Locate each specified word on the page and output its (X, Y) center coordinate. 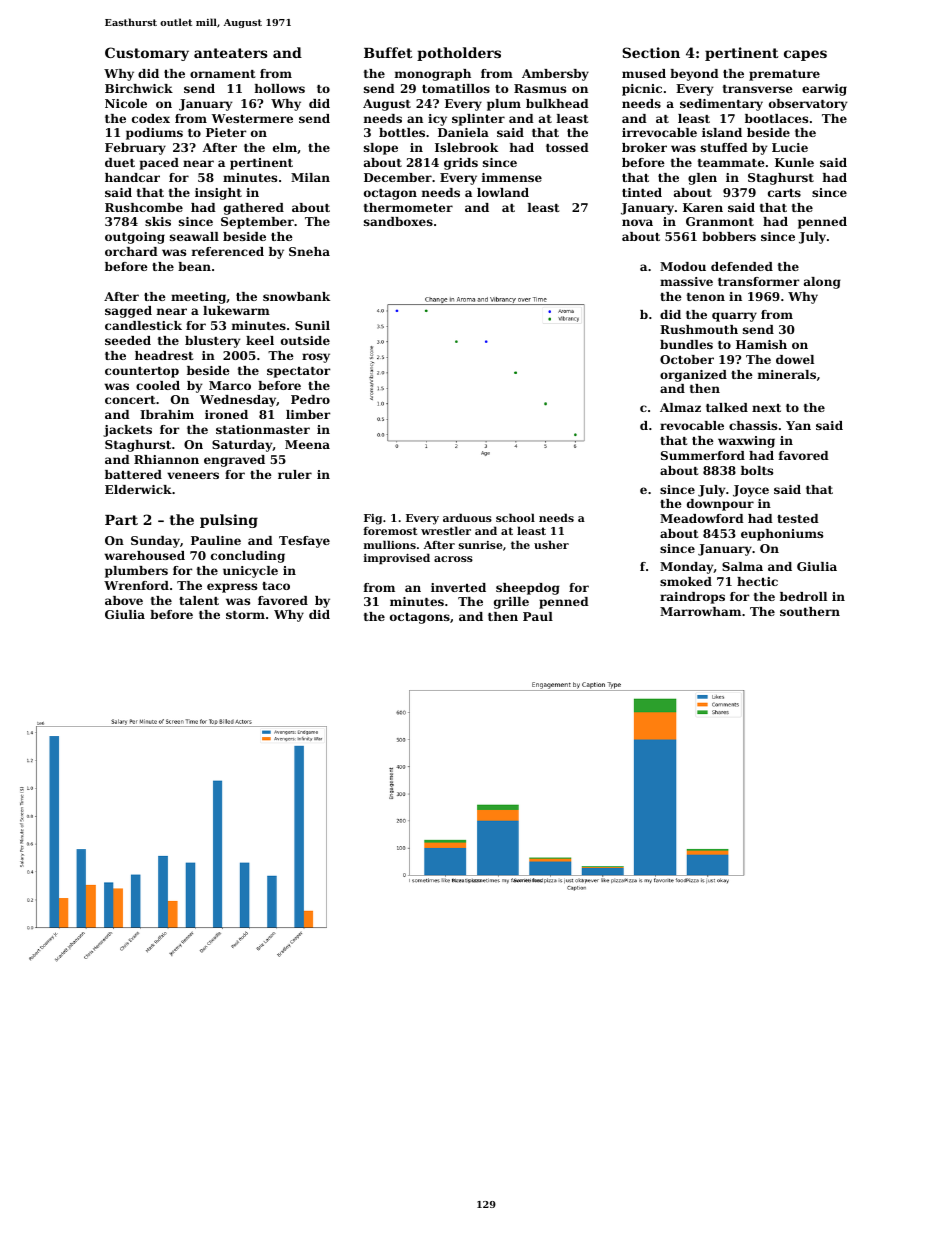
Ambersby (555, 75)
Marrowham (700, 611)
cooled (158, 385)
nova (637, 222)
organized (693, 376)
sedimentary (721, 105)
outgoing (135, 238)
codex (151, 118)
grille (511, 603)
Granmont (720, 221)
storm (245, 615)
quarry (734, 317)
